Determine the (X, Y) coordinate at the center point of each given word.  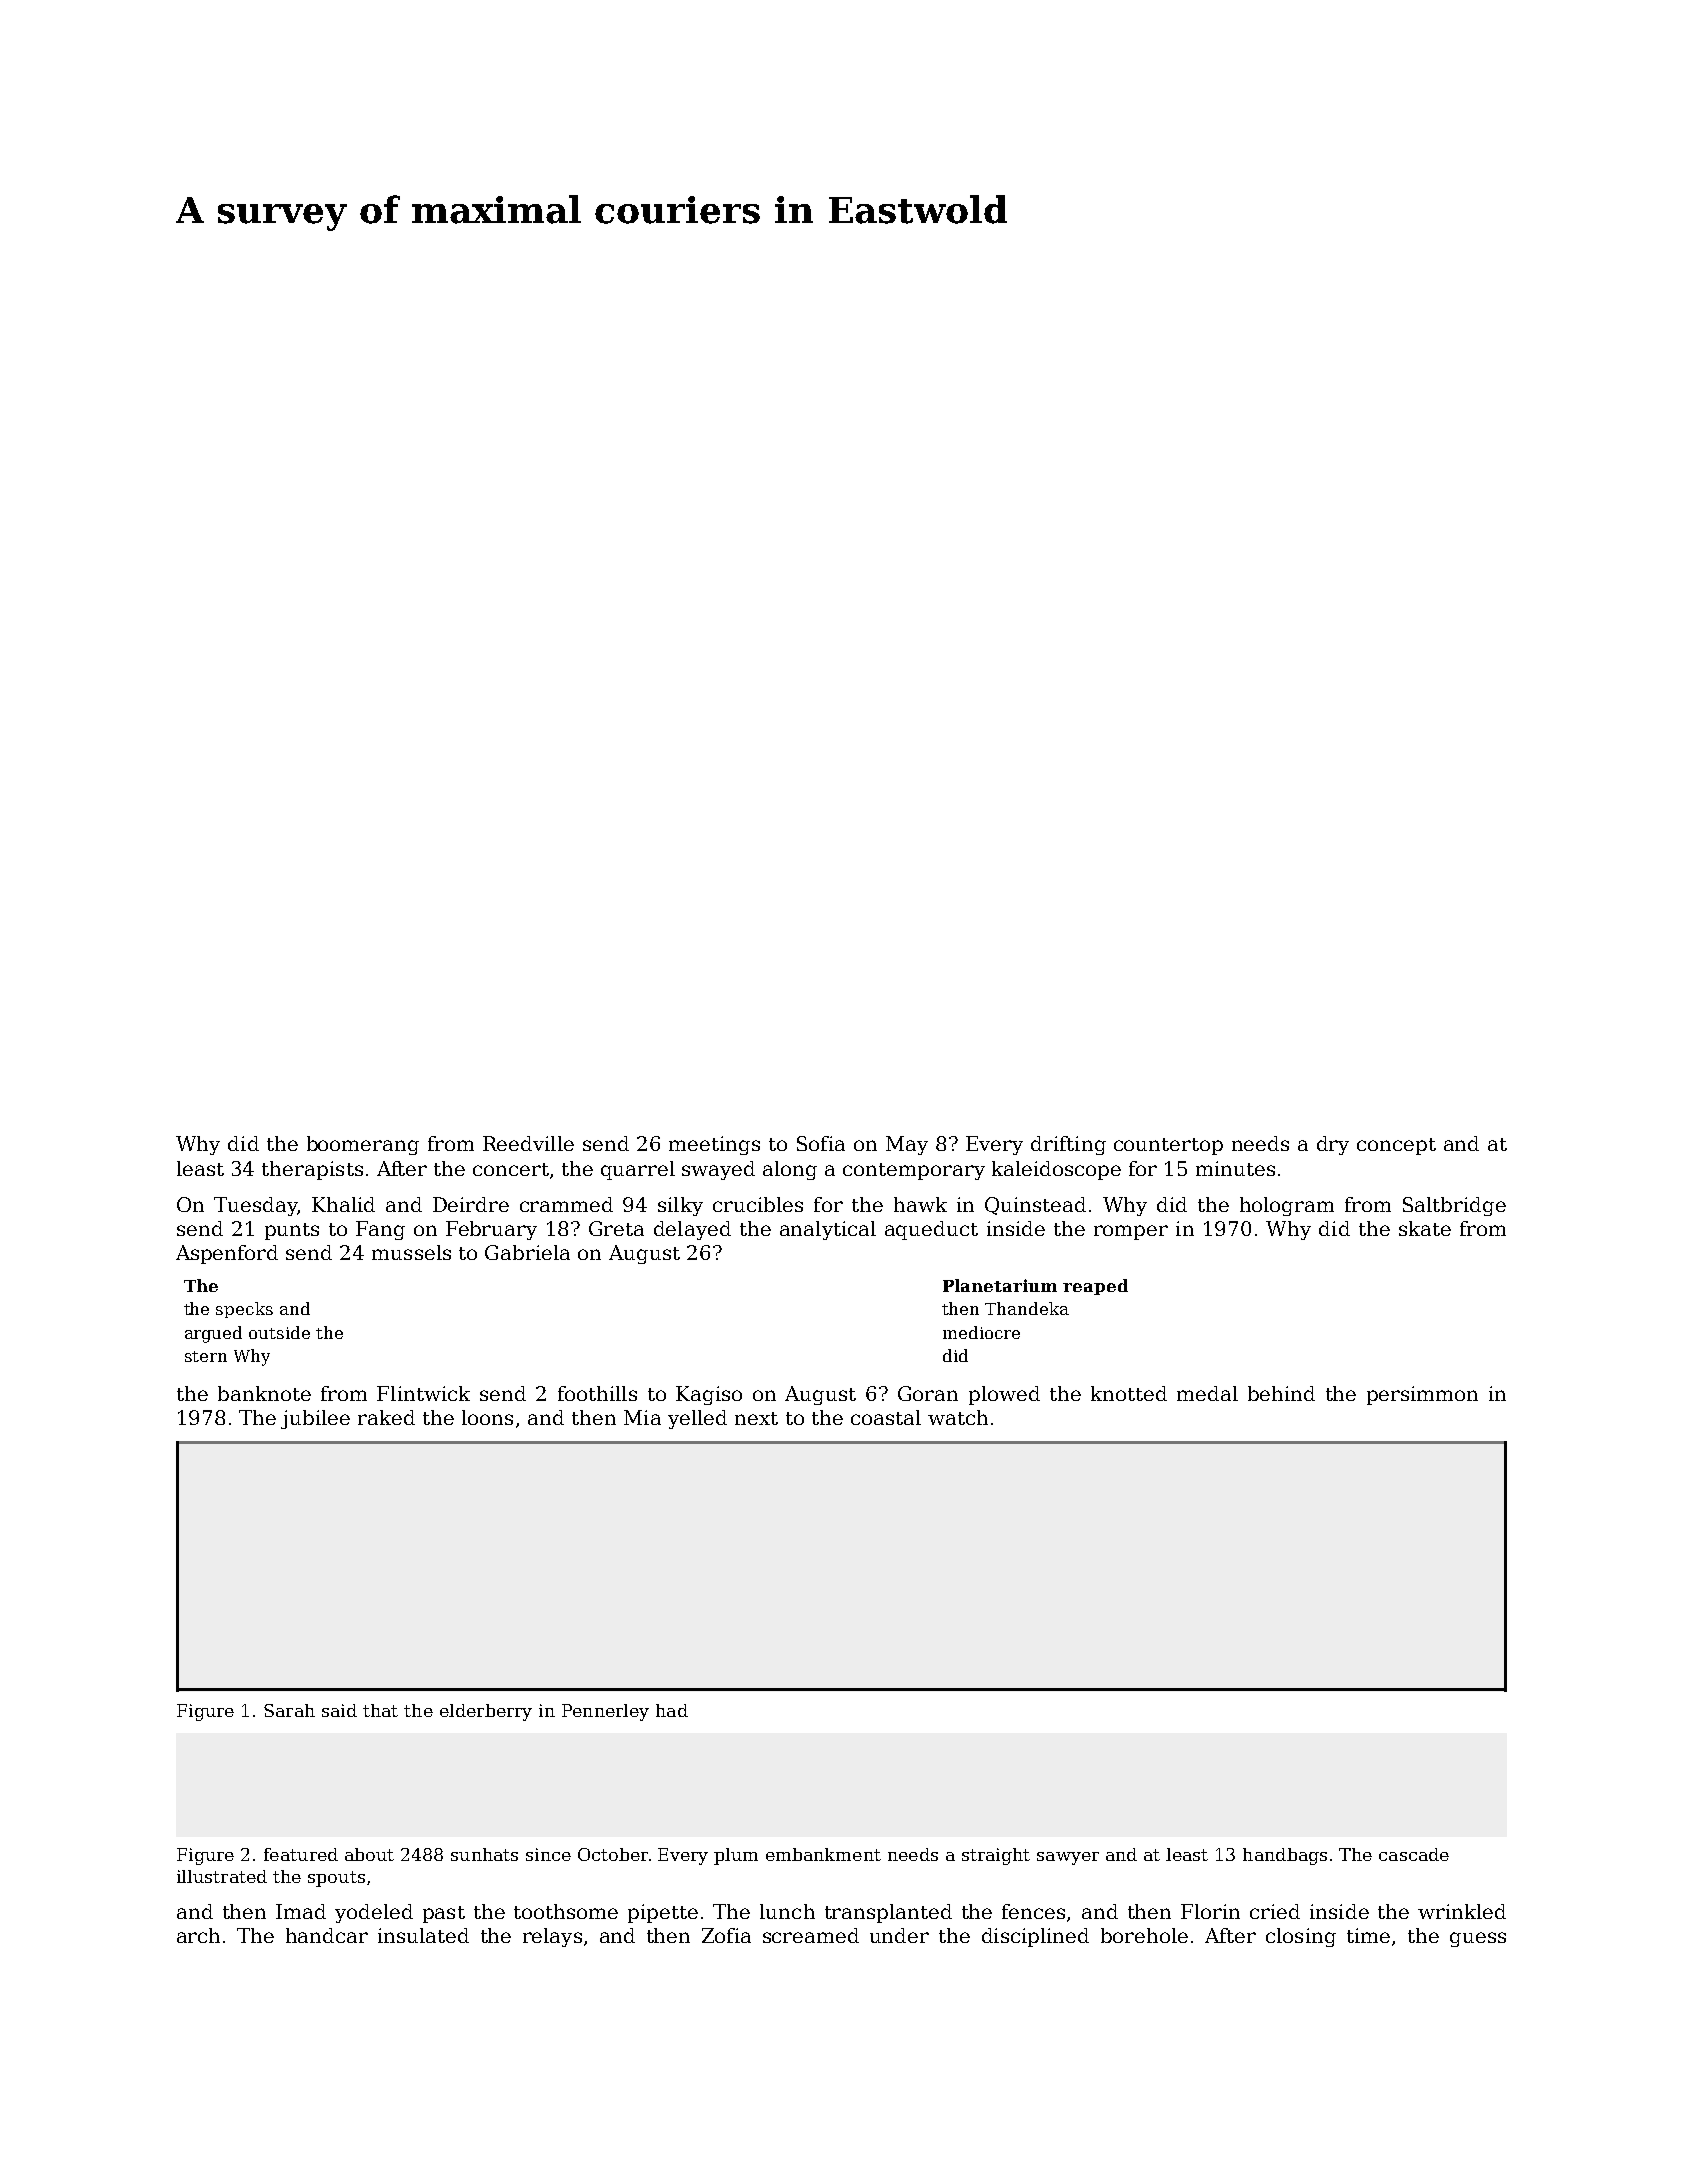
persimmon (1422, 1395)
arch (198, 1935)
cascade (1414, 1854)
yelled (697, 1419)
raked (386, 1417)
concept (1396, 1146)
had (672, 1710)
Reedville (528, 1143)
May (907, 1145)
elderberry (486, 1712)
